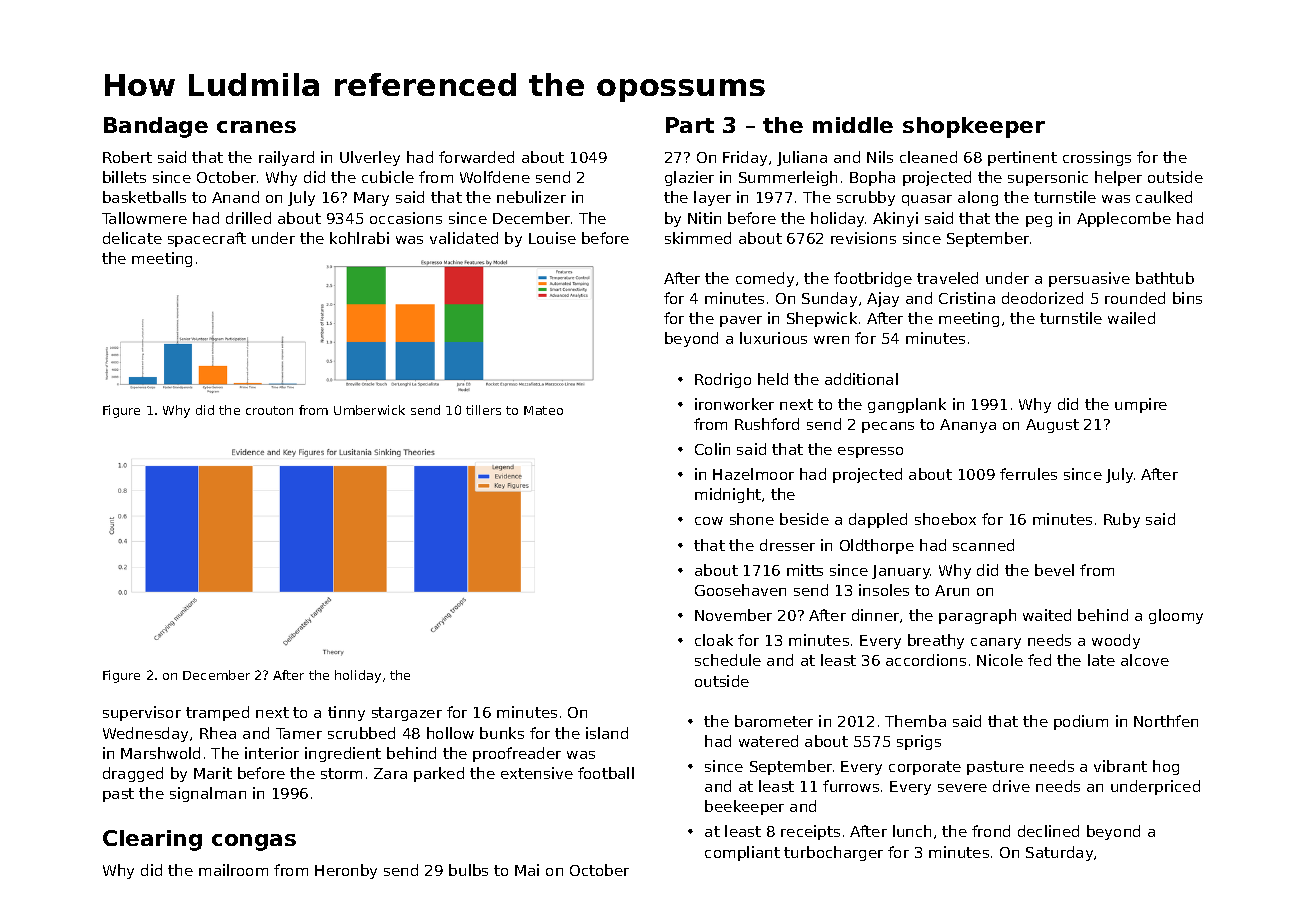 This screenshot has width=1308, height=924. I want to click on crossings, so click(1097, 158).
